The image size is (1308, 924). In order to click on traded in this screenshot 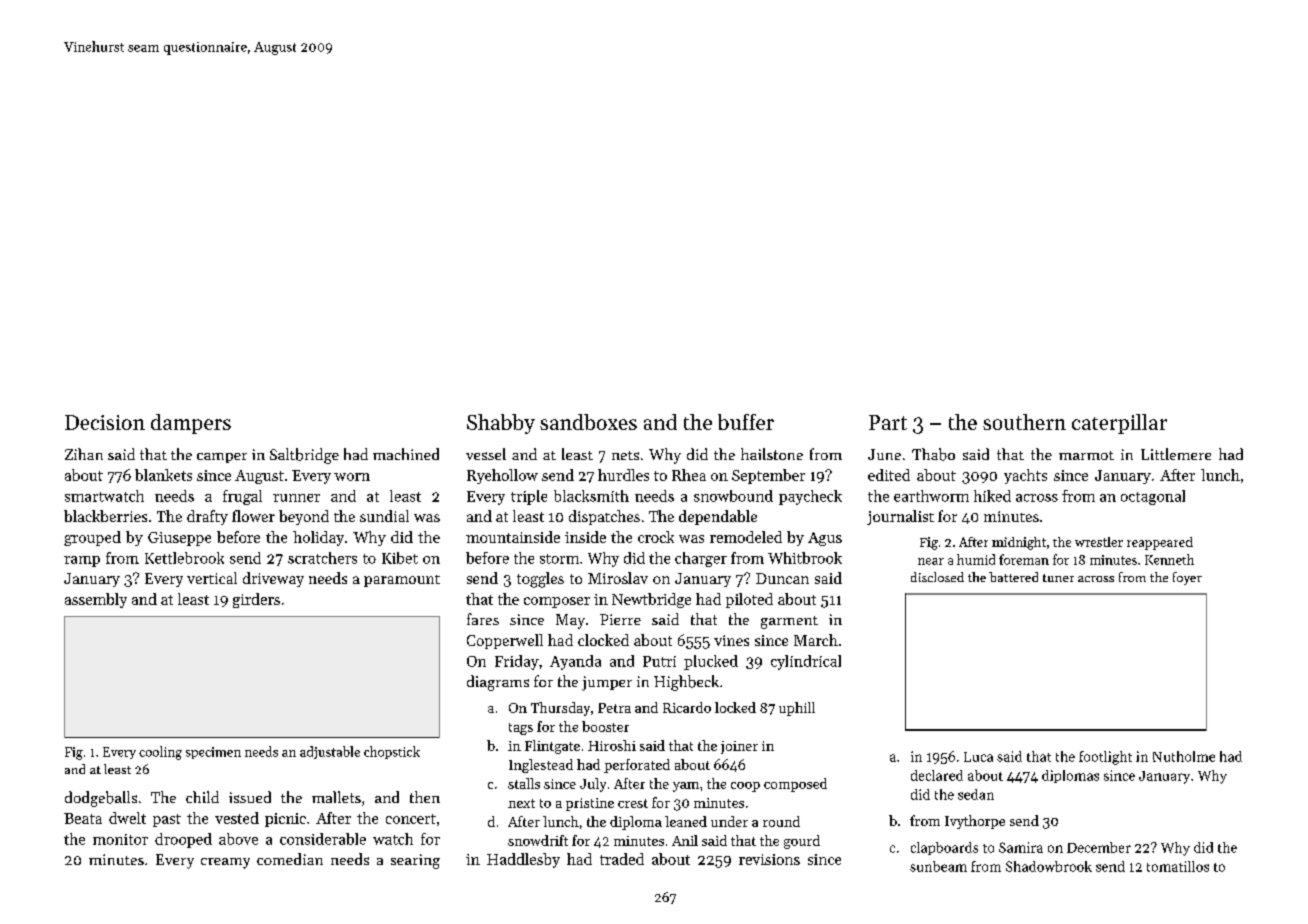, I will do `click(622, 859)`.
